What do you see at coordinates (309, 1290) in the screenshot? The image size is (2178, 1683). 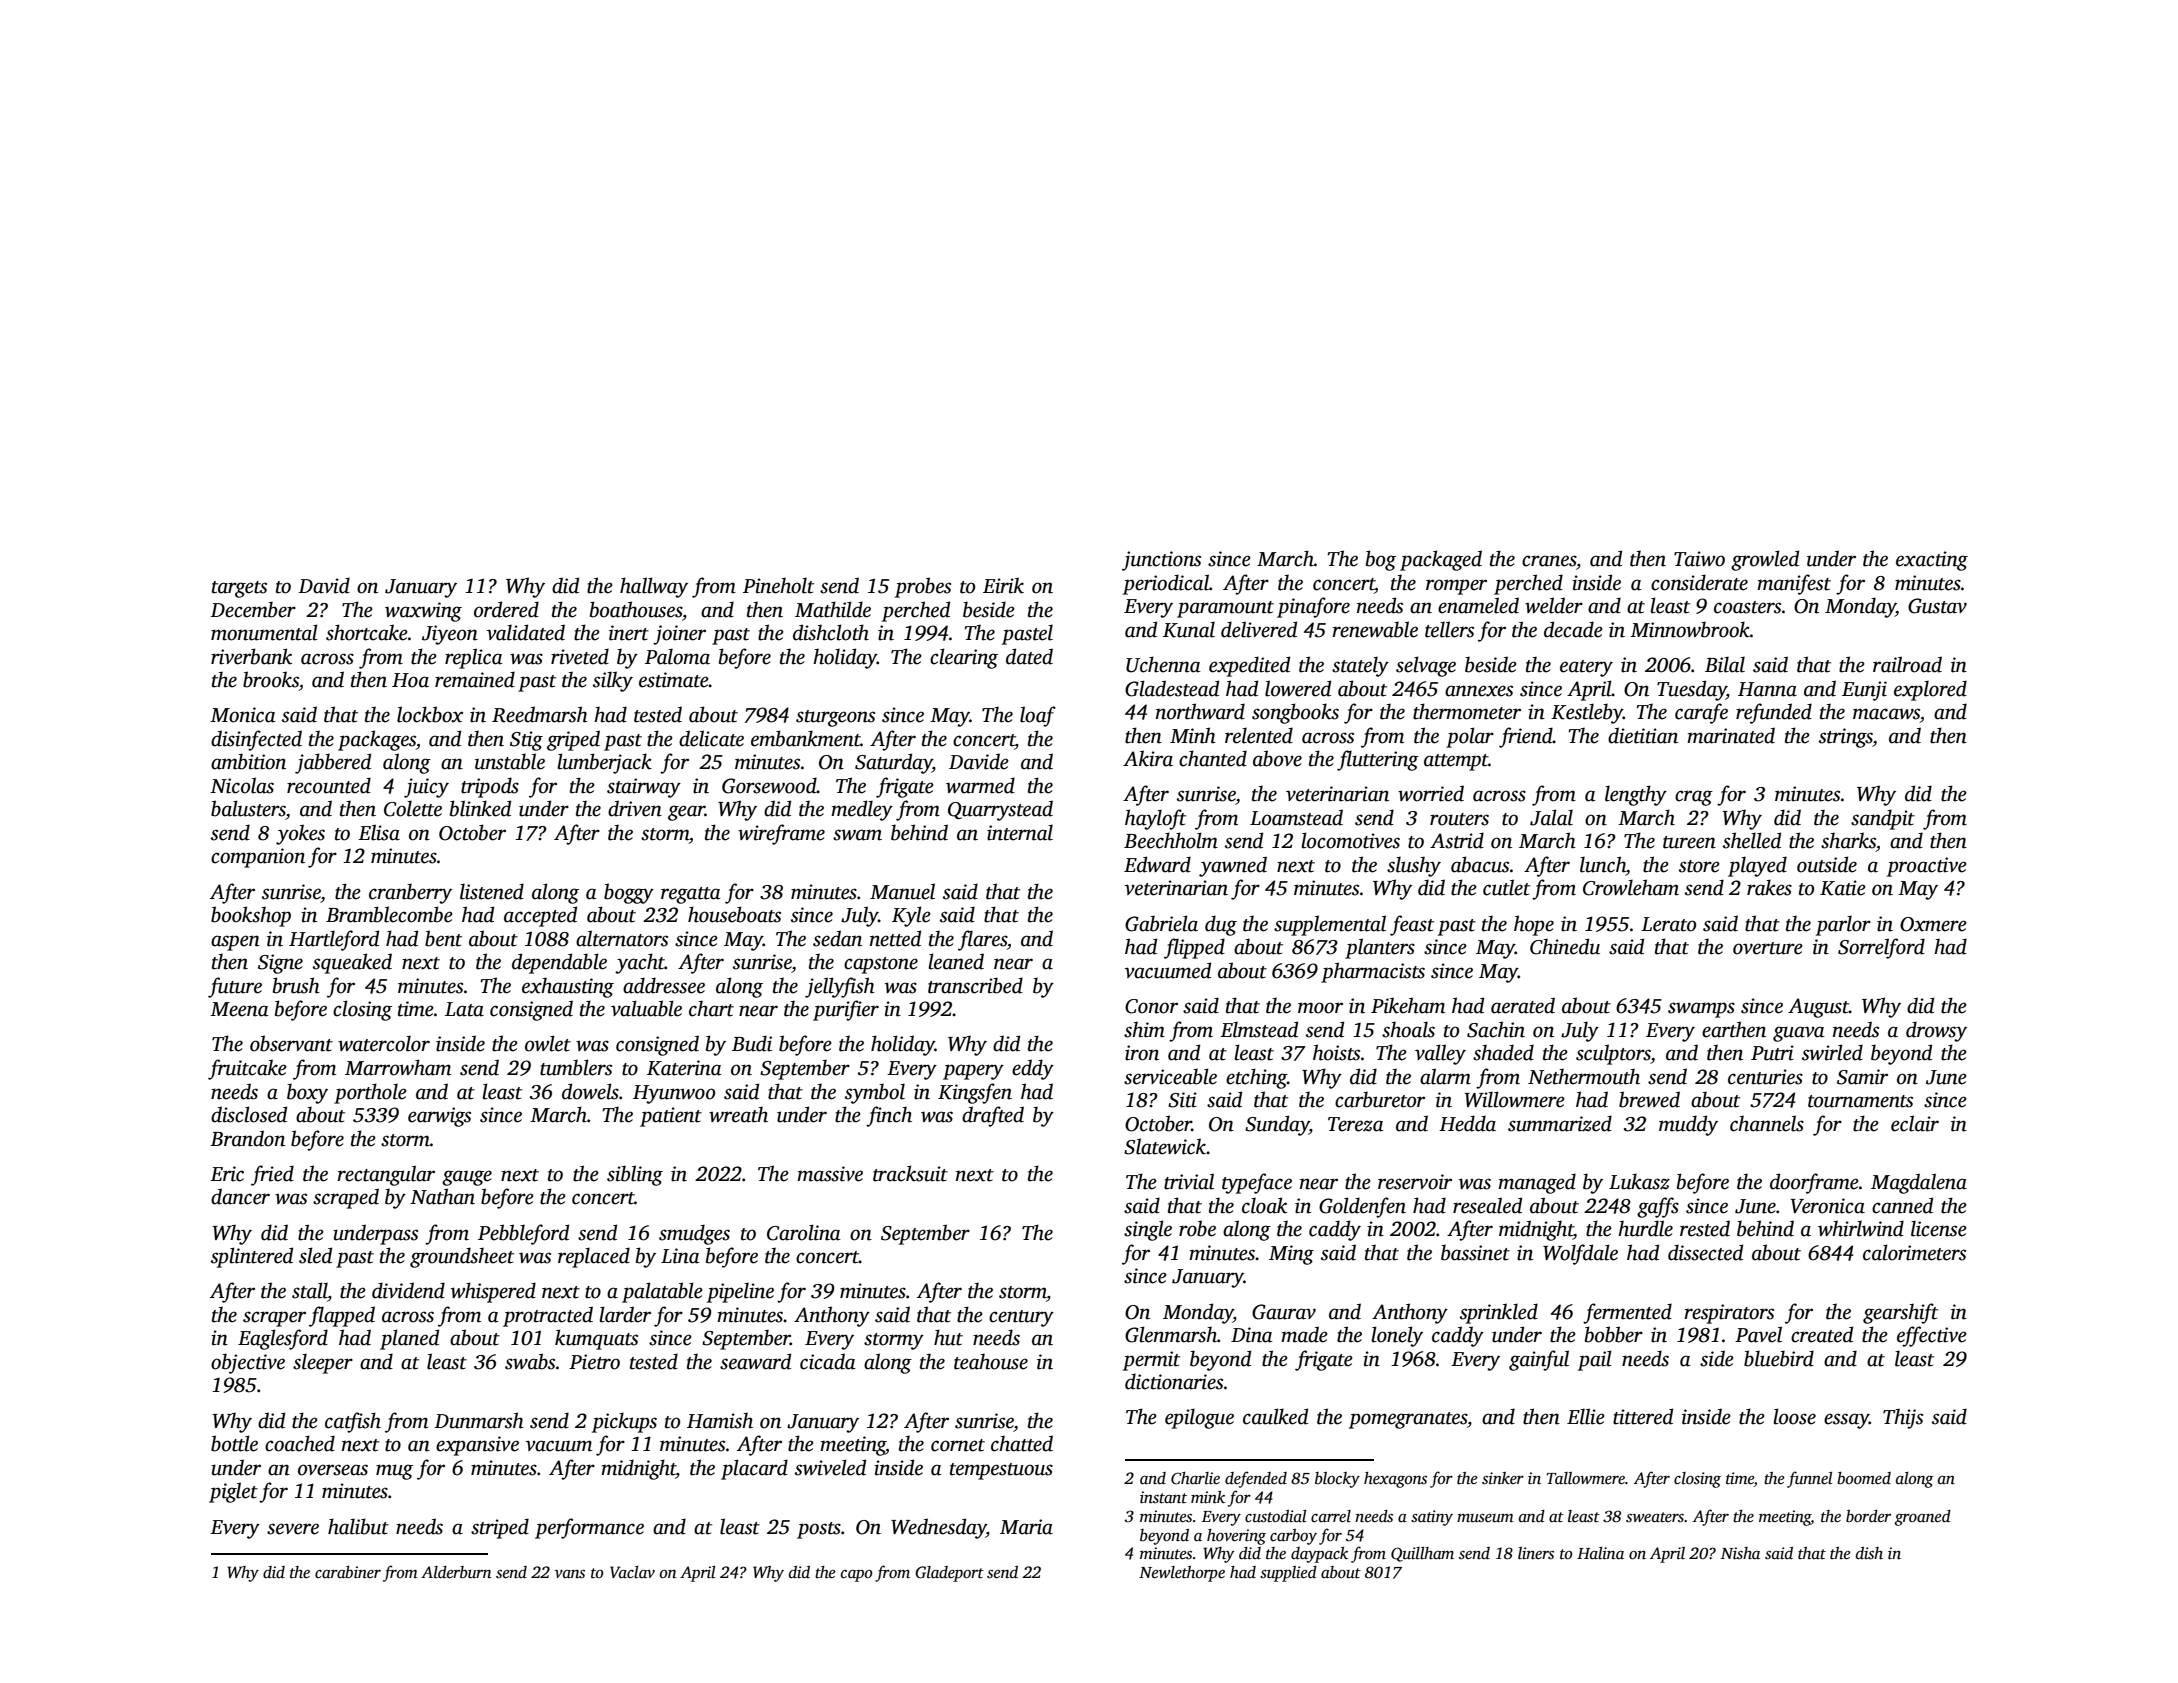 I see `stall` at bounding box center [309, 1290].
